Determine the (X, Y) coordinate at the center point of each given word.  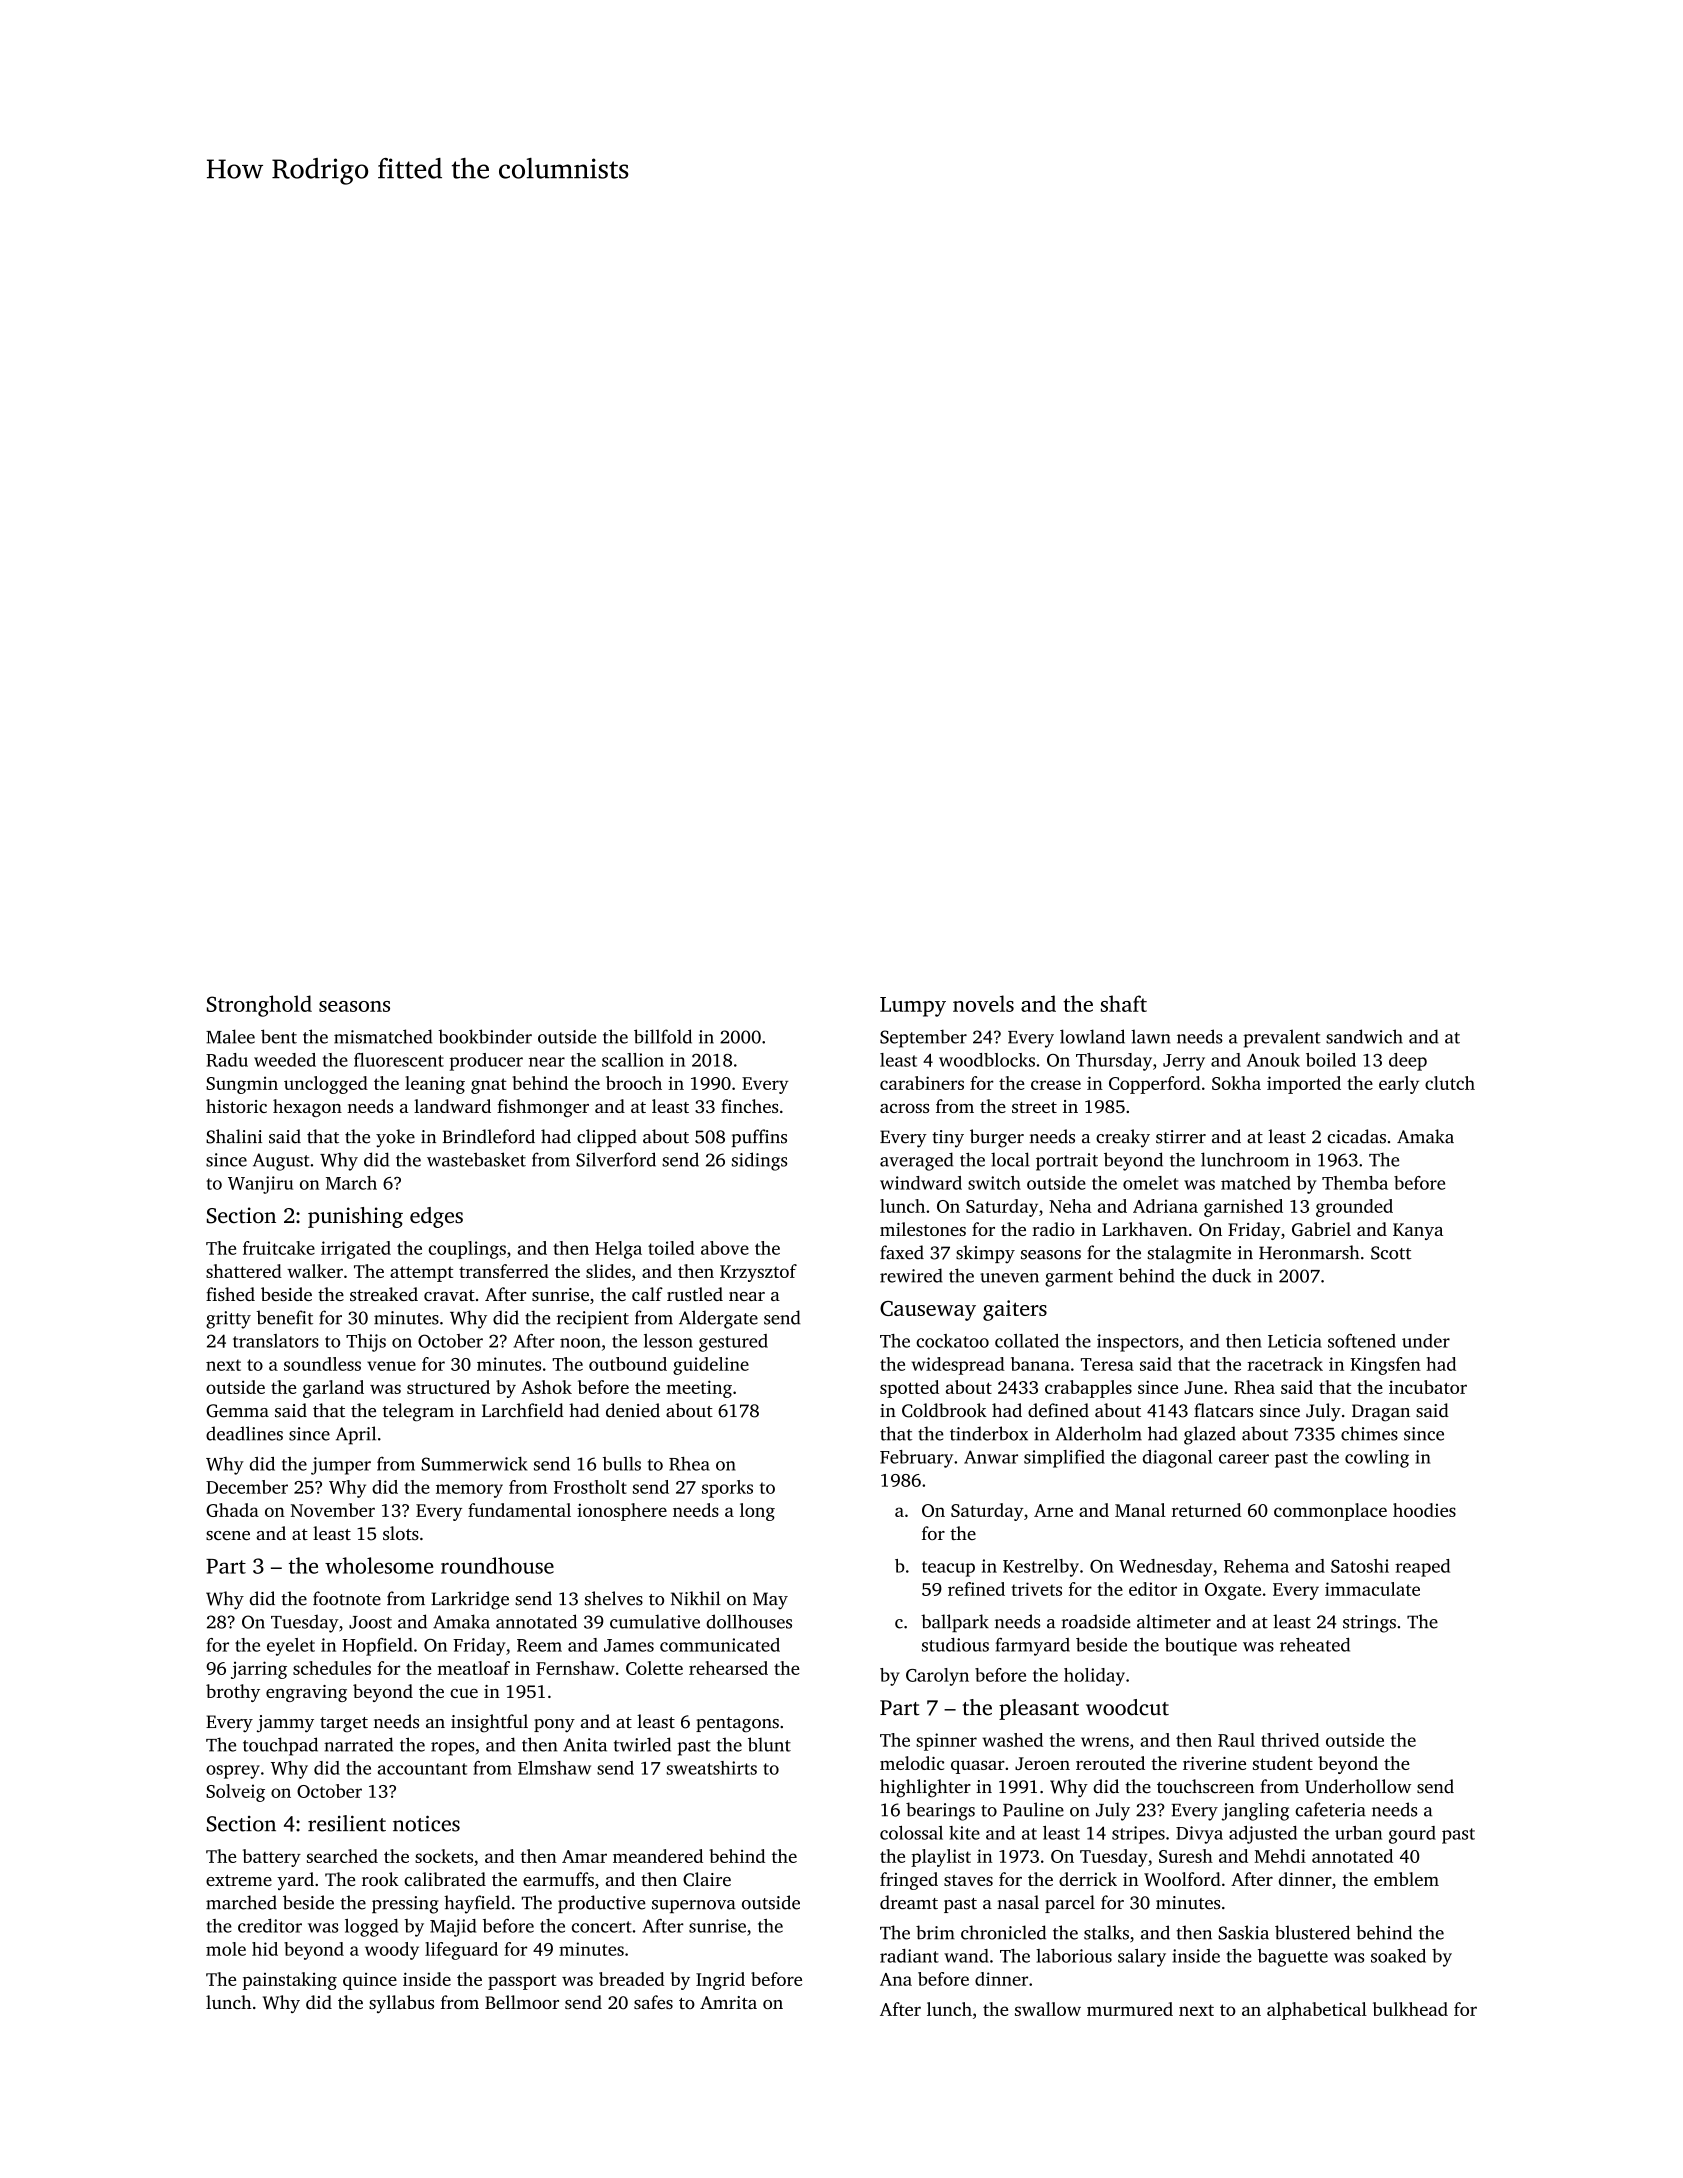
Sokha (1236, 1083)
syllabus (401, 2004)
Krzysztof (758, 1273)
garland (333, 1389)
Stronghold (259, 1006)
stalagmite (1189, 1254)
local (1010, 1159)
